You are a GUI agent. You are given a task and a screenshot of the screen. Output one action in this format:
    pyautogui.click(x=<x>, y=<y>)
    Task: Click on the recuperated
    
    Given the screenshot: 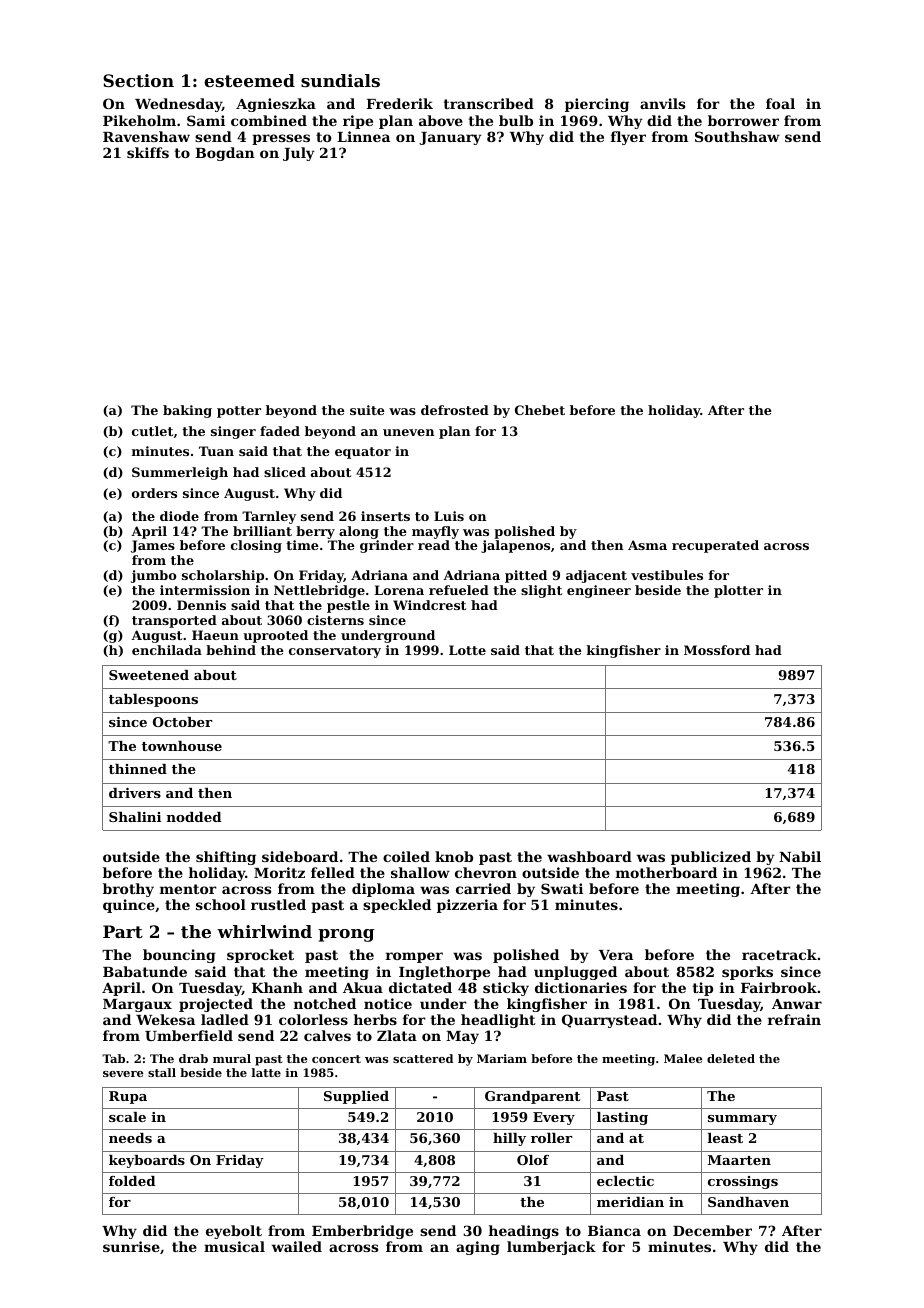 What is the action you would take?
    pyautogui.click(x=715, y=546)
